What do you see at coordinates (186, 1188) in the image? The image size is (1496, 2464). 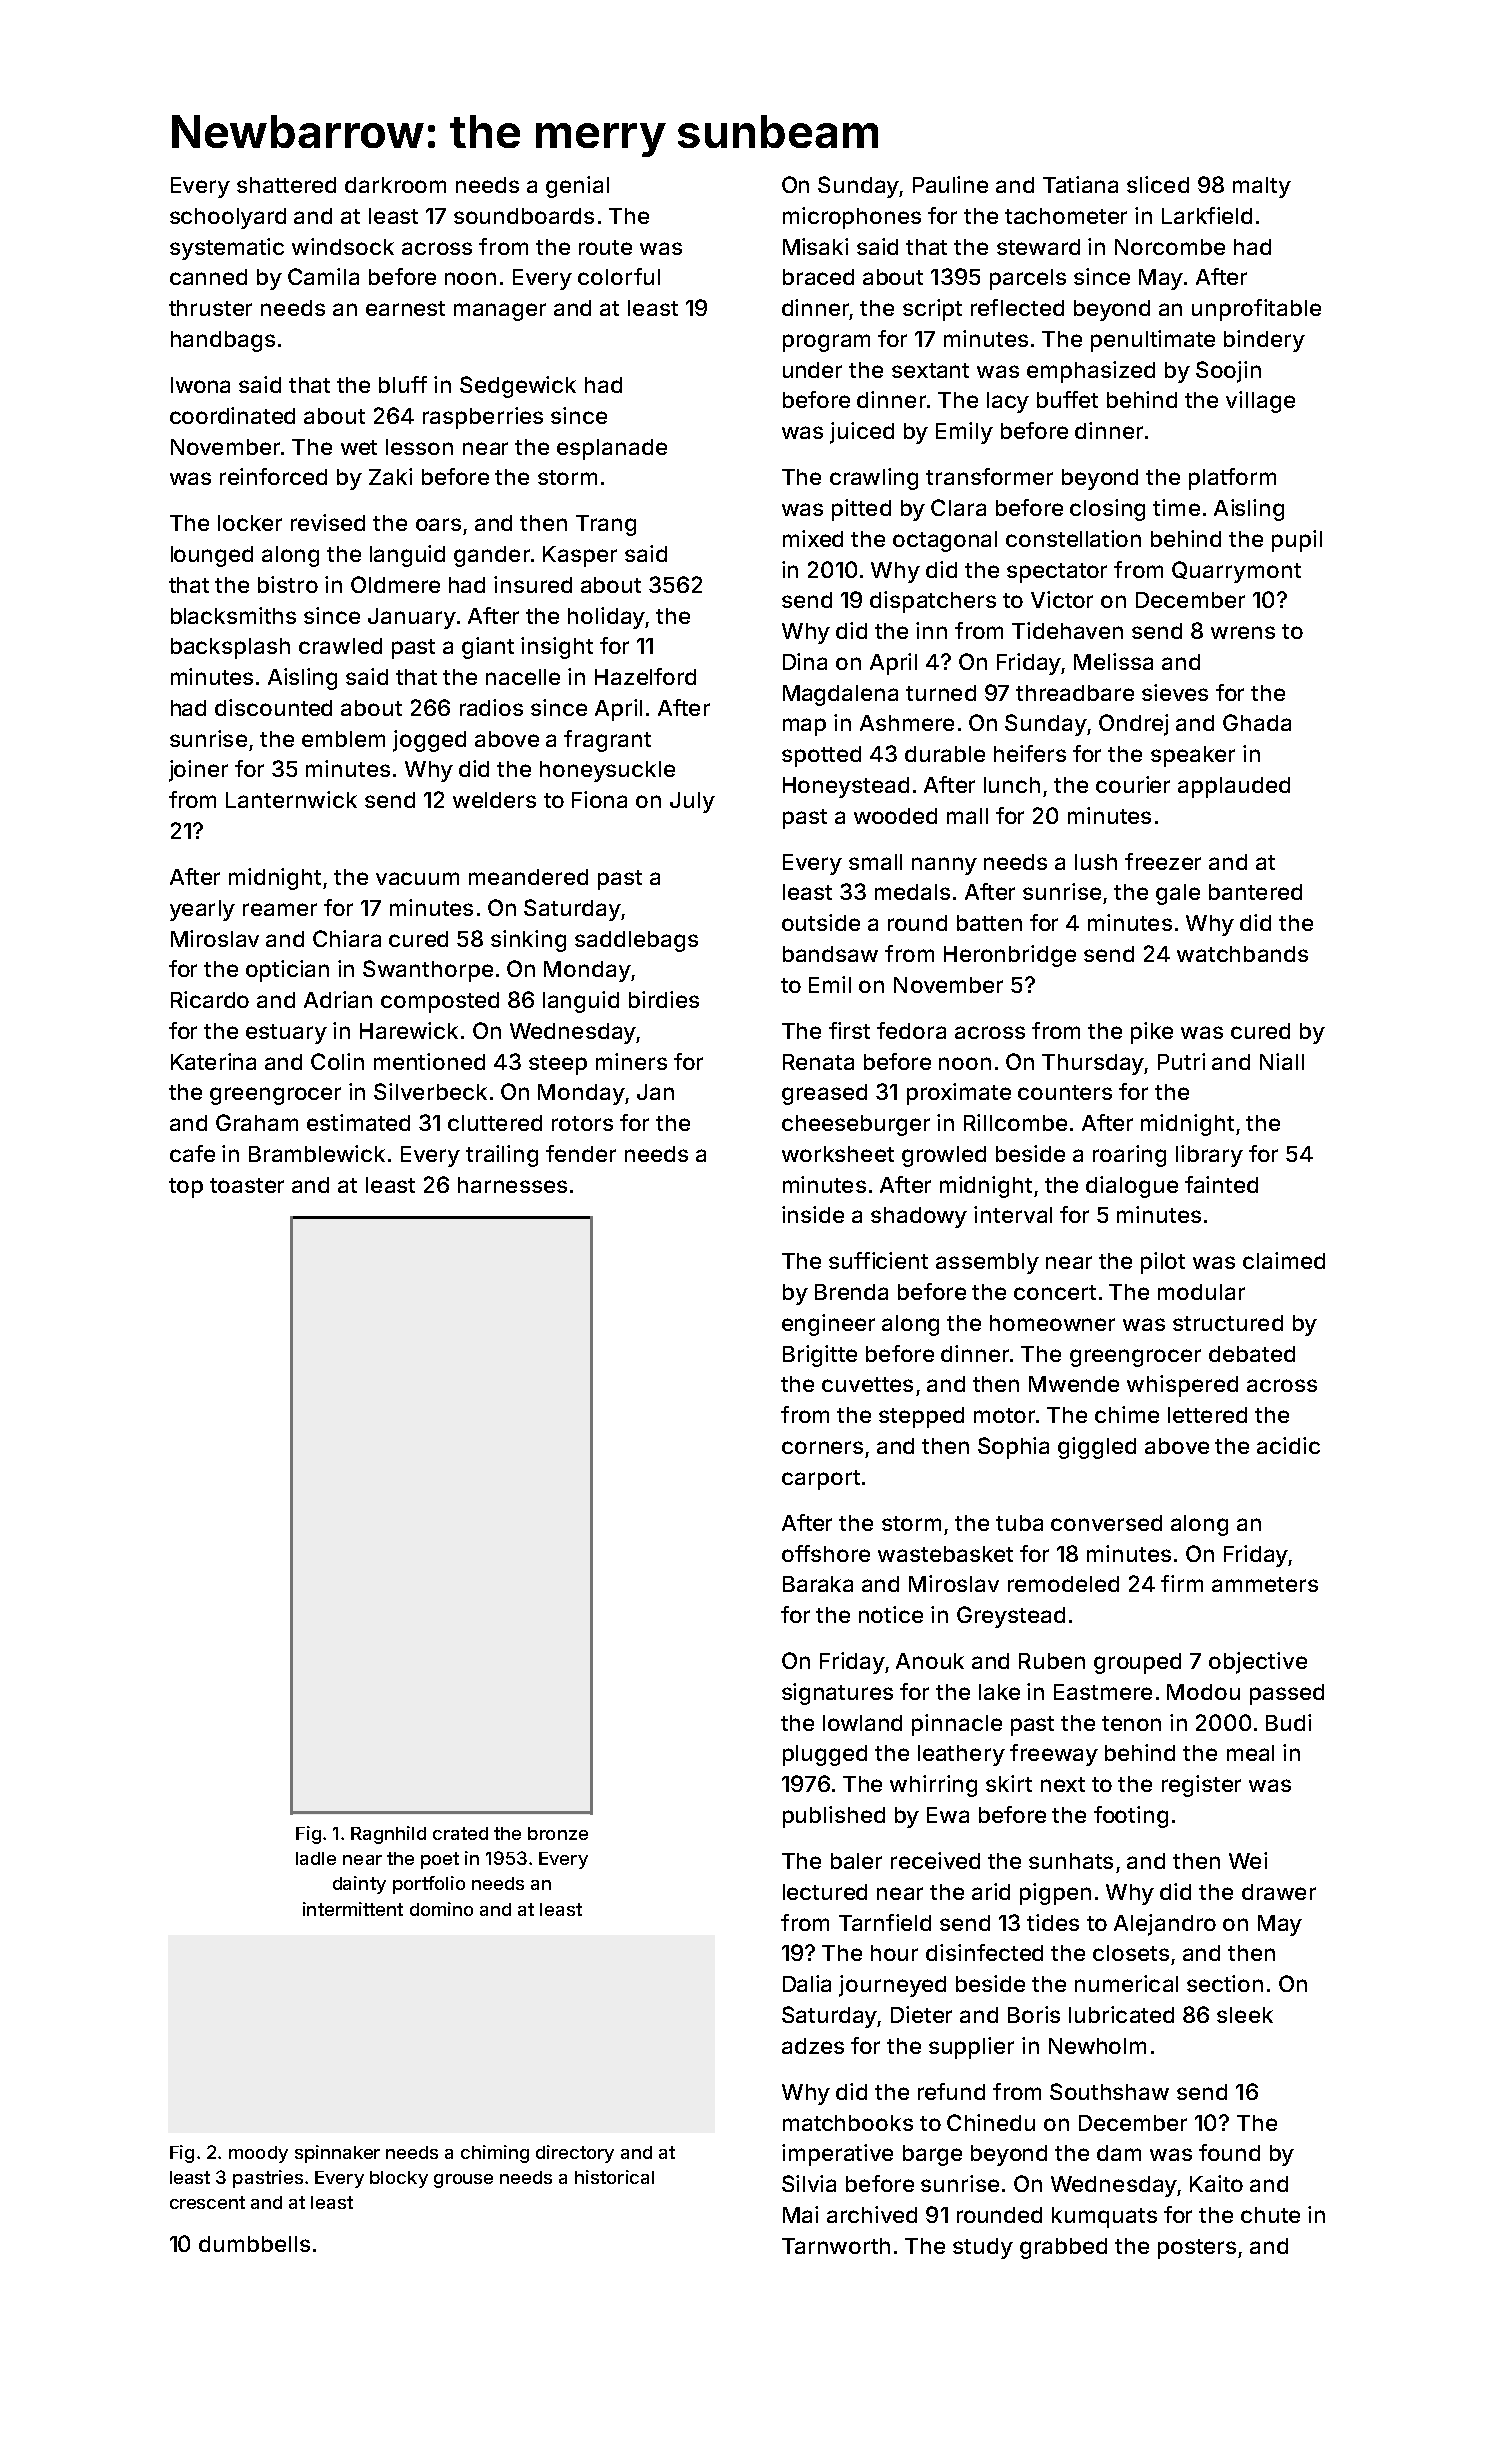 I see `top` at bounding box center [186, 1188].
